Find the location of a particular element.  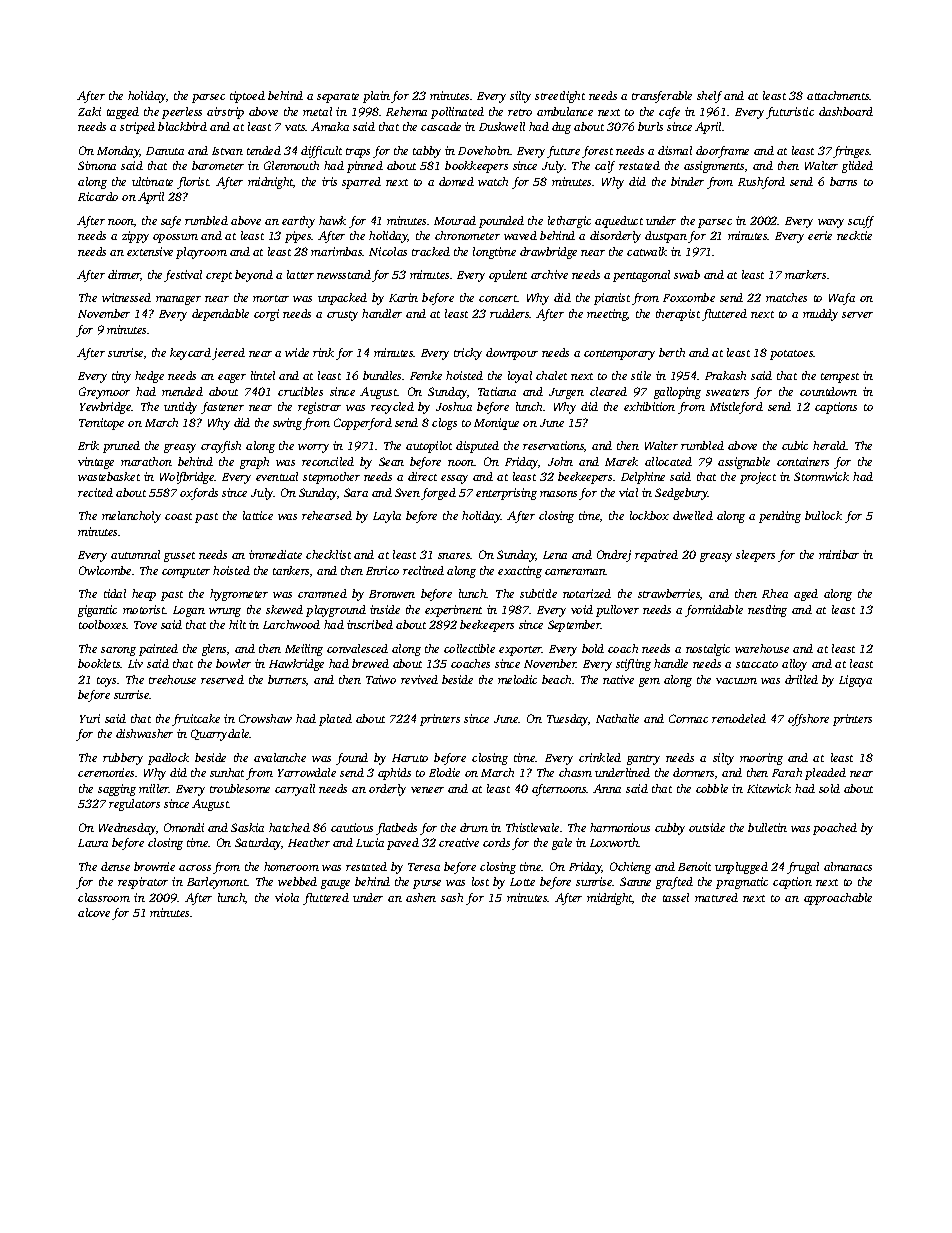

native is located at coordinates (618, 679).
